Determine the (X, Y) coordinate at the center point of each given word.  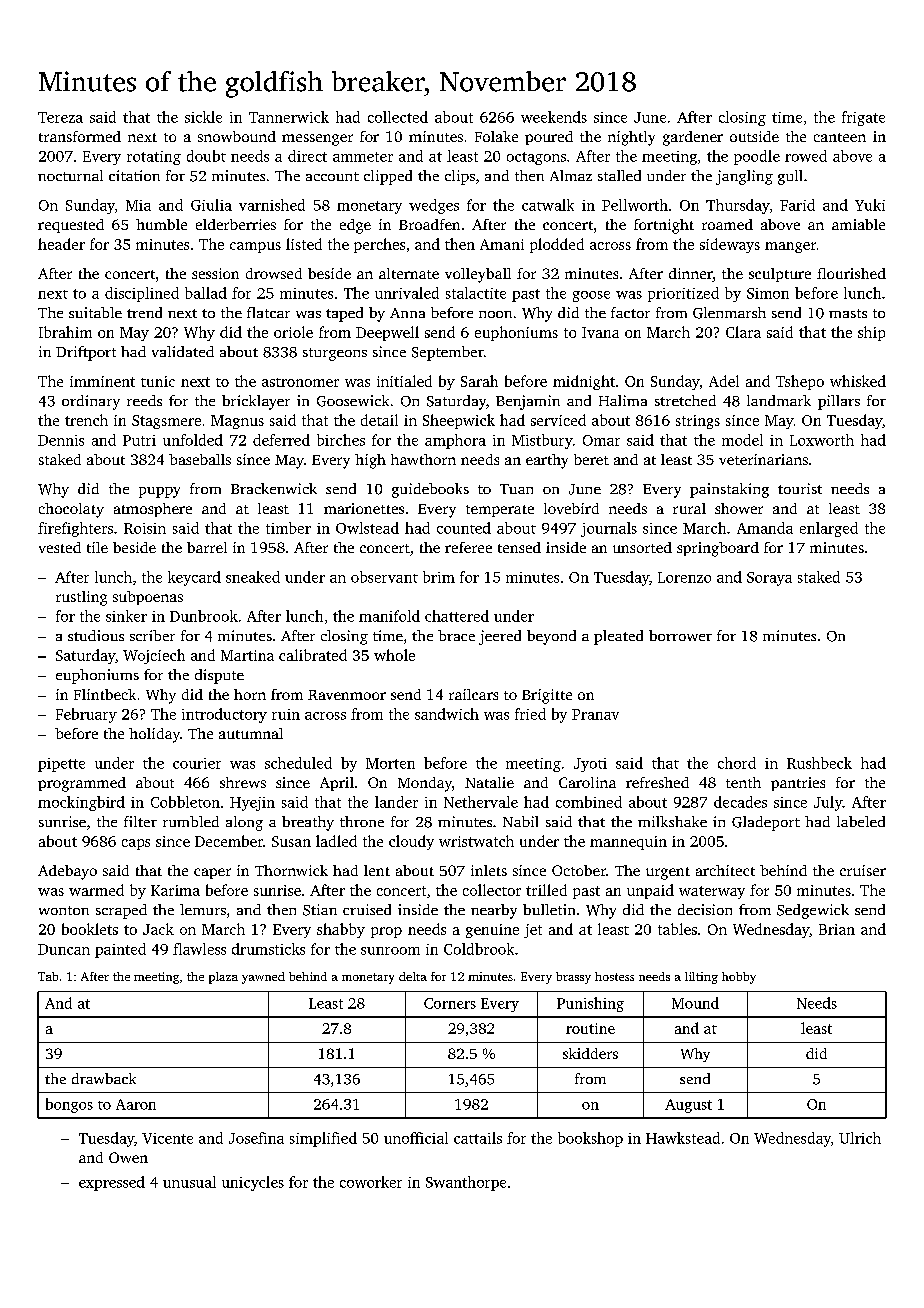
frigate (863, 118)
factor (630, 312)
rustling (81, 598)
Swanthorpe (466, 1183)
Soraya (769, 579)
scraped (121, 911)
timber (288, 528)
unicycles (253, 1183)
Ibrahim (65, 332)
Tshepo (800, 382)
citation (134, 175)
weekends (554, 117)
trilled (546, 890)
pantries (798, 784)
